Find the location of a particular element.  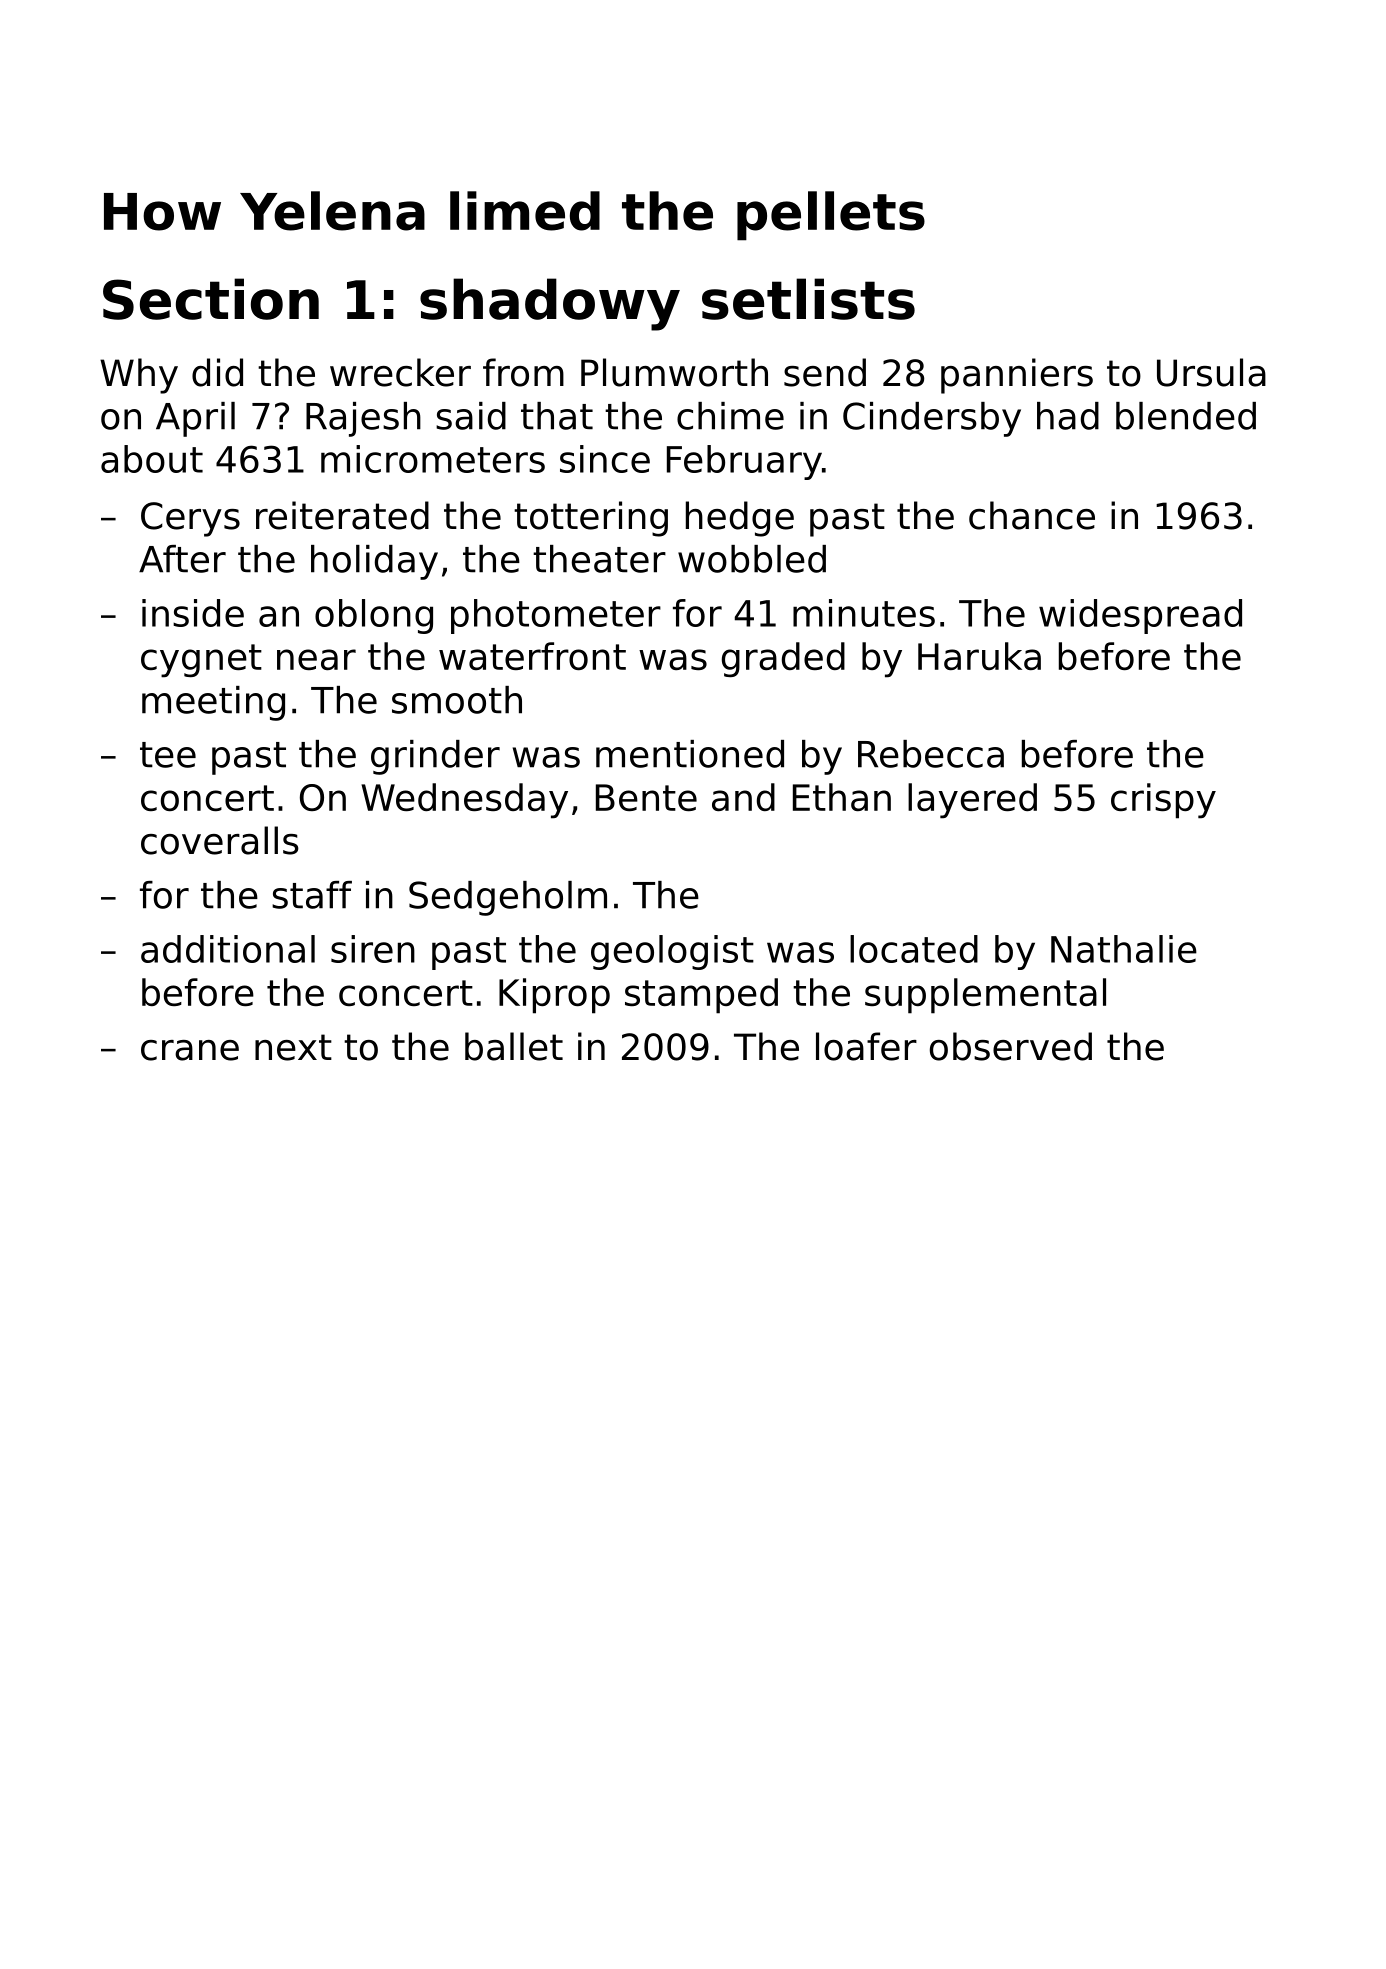

ballet is located at coordinates (514, 1046).
